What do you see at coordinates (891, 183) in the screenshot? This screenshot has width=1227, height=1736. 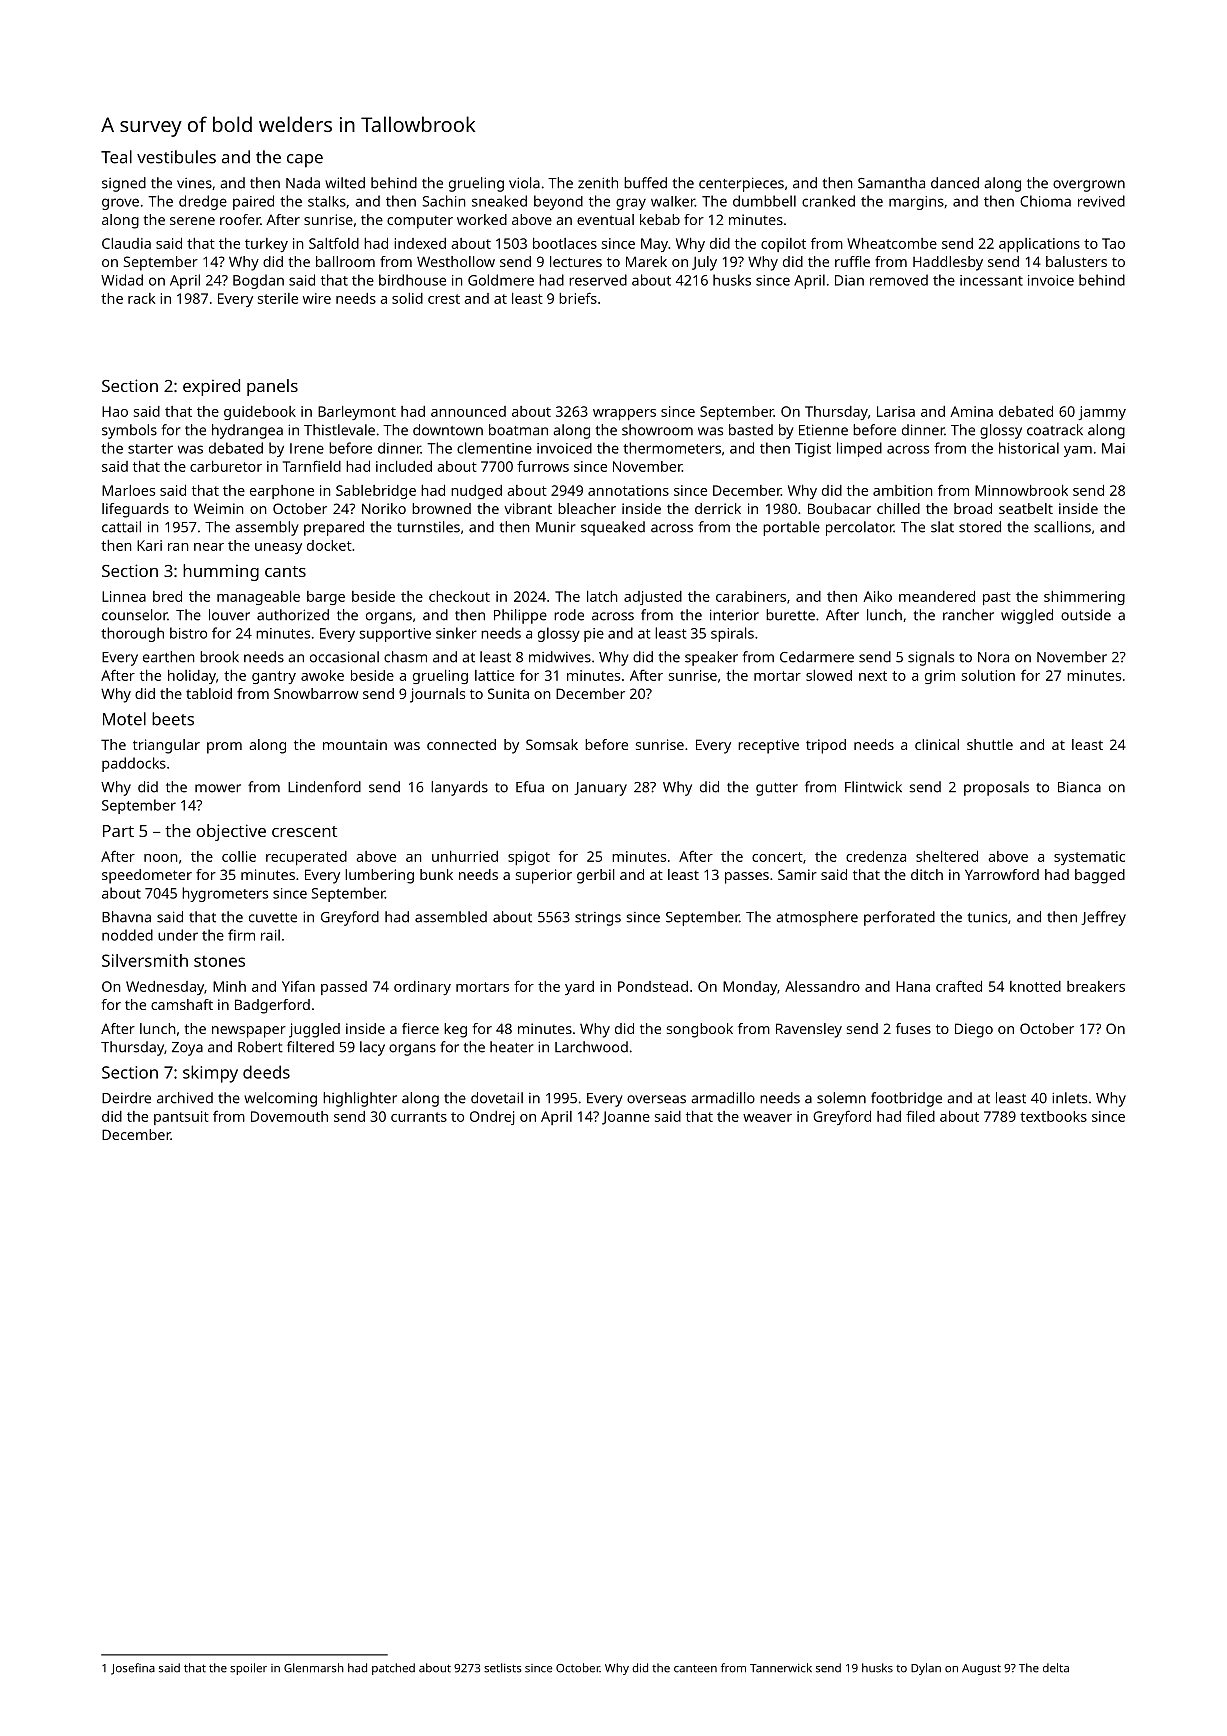 I see `Samantha` at bounding box center [891, 183].
